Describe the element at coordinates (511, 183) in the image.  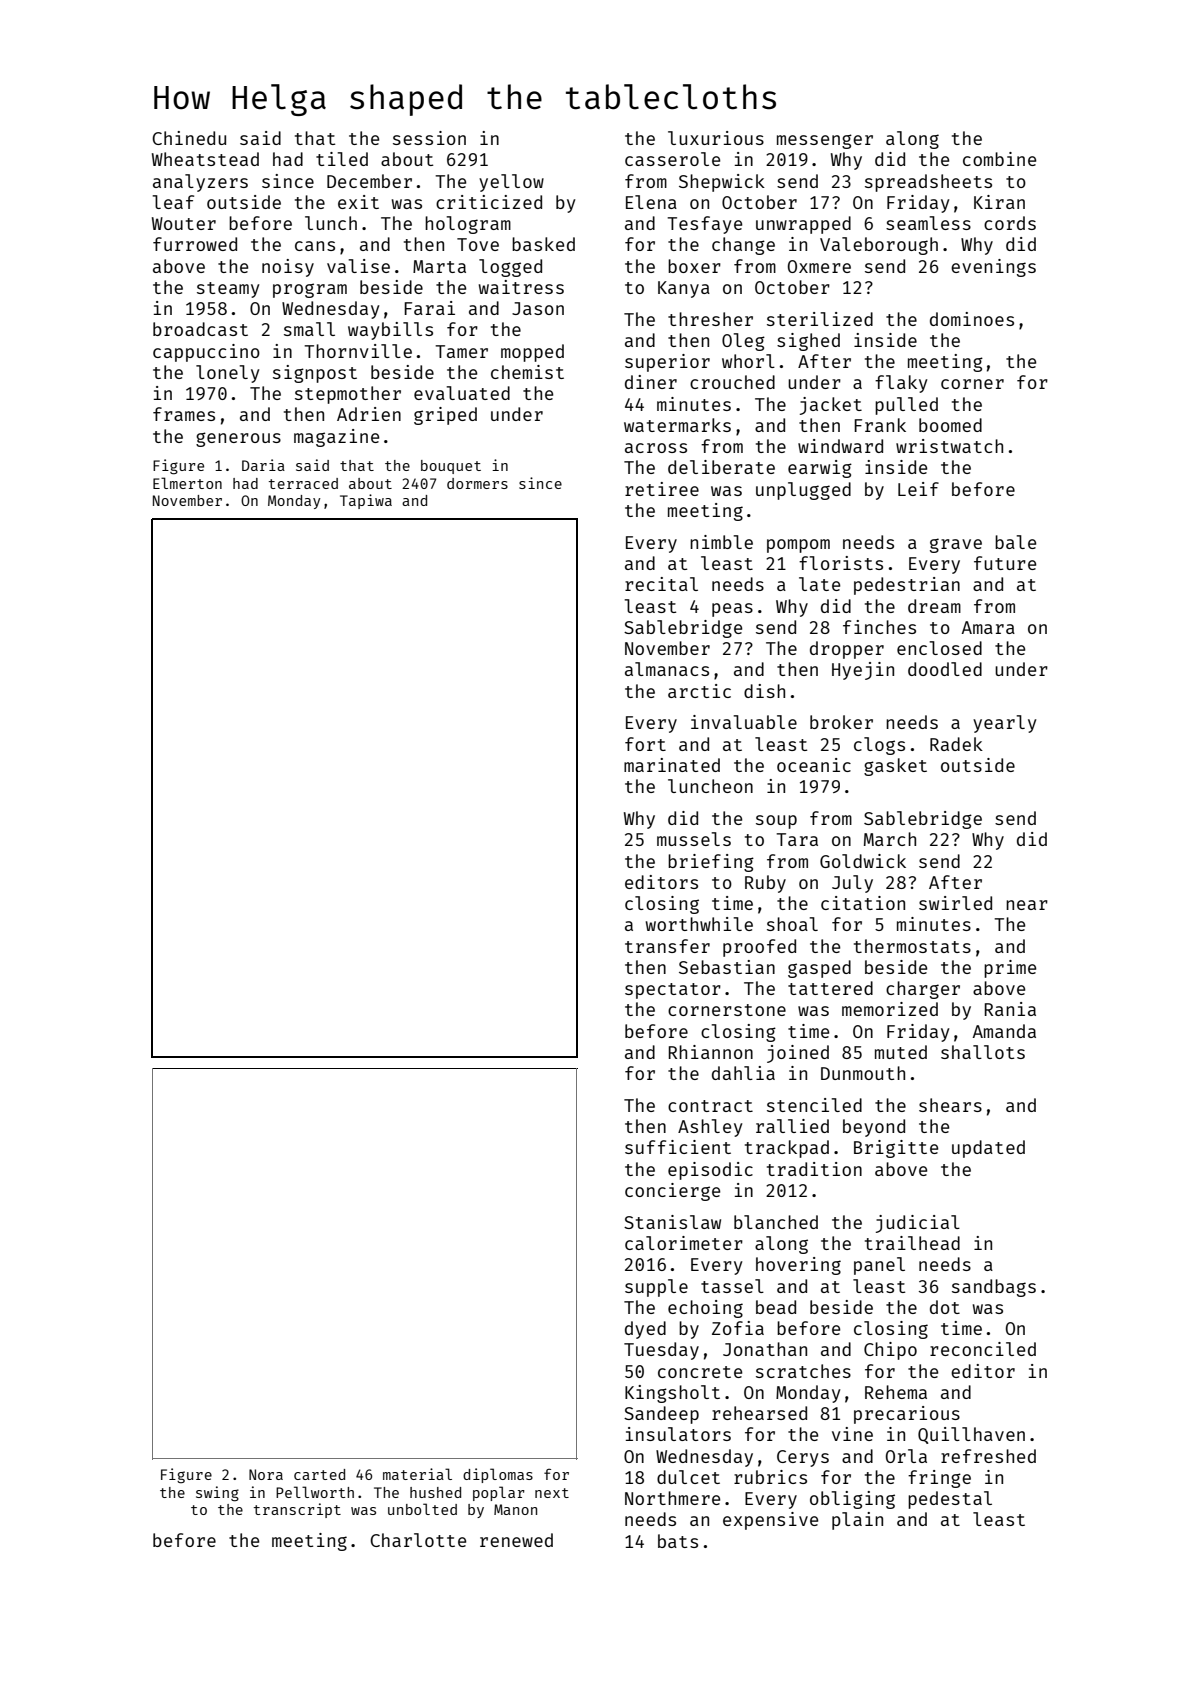
I see `yellow` at that location.
